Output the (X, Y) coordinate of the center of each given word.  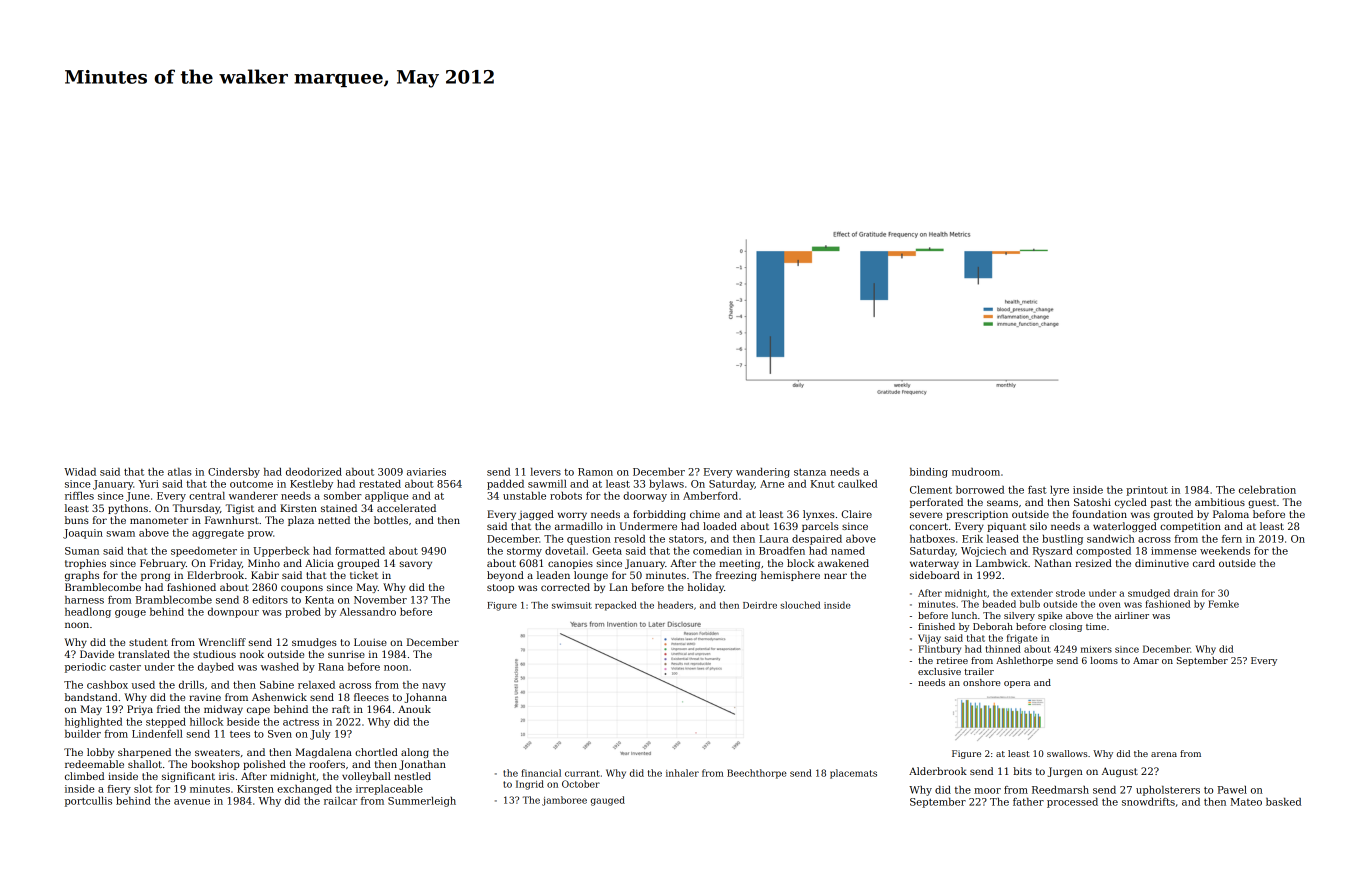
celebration (1267, 490)
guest (1262, 503)
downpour (233, 613)
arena (1164, 754)
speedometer (204, 552)
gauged (608, 801)
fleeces (371, 697)
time (1096, 626)
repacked (616, 606)
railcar (340, 801)
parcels (820, 527)
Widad (80, 472)
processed (1072, 803)
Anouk (414, 709)
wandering (763, 473)
